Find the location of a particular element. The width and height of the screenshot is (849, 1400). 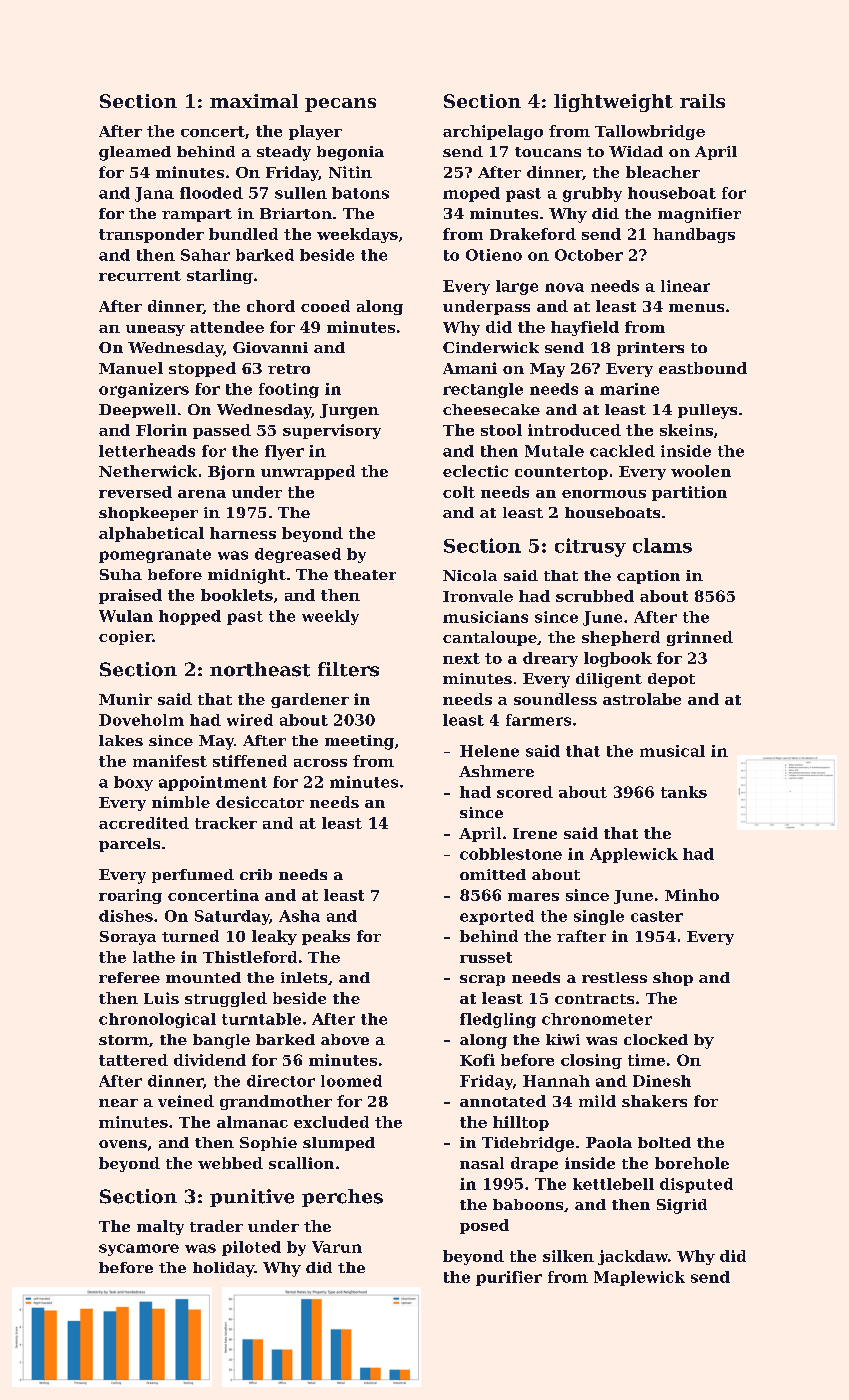

purifier is located at coordinates (509, 1278).
